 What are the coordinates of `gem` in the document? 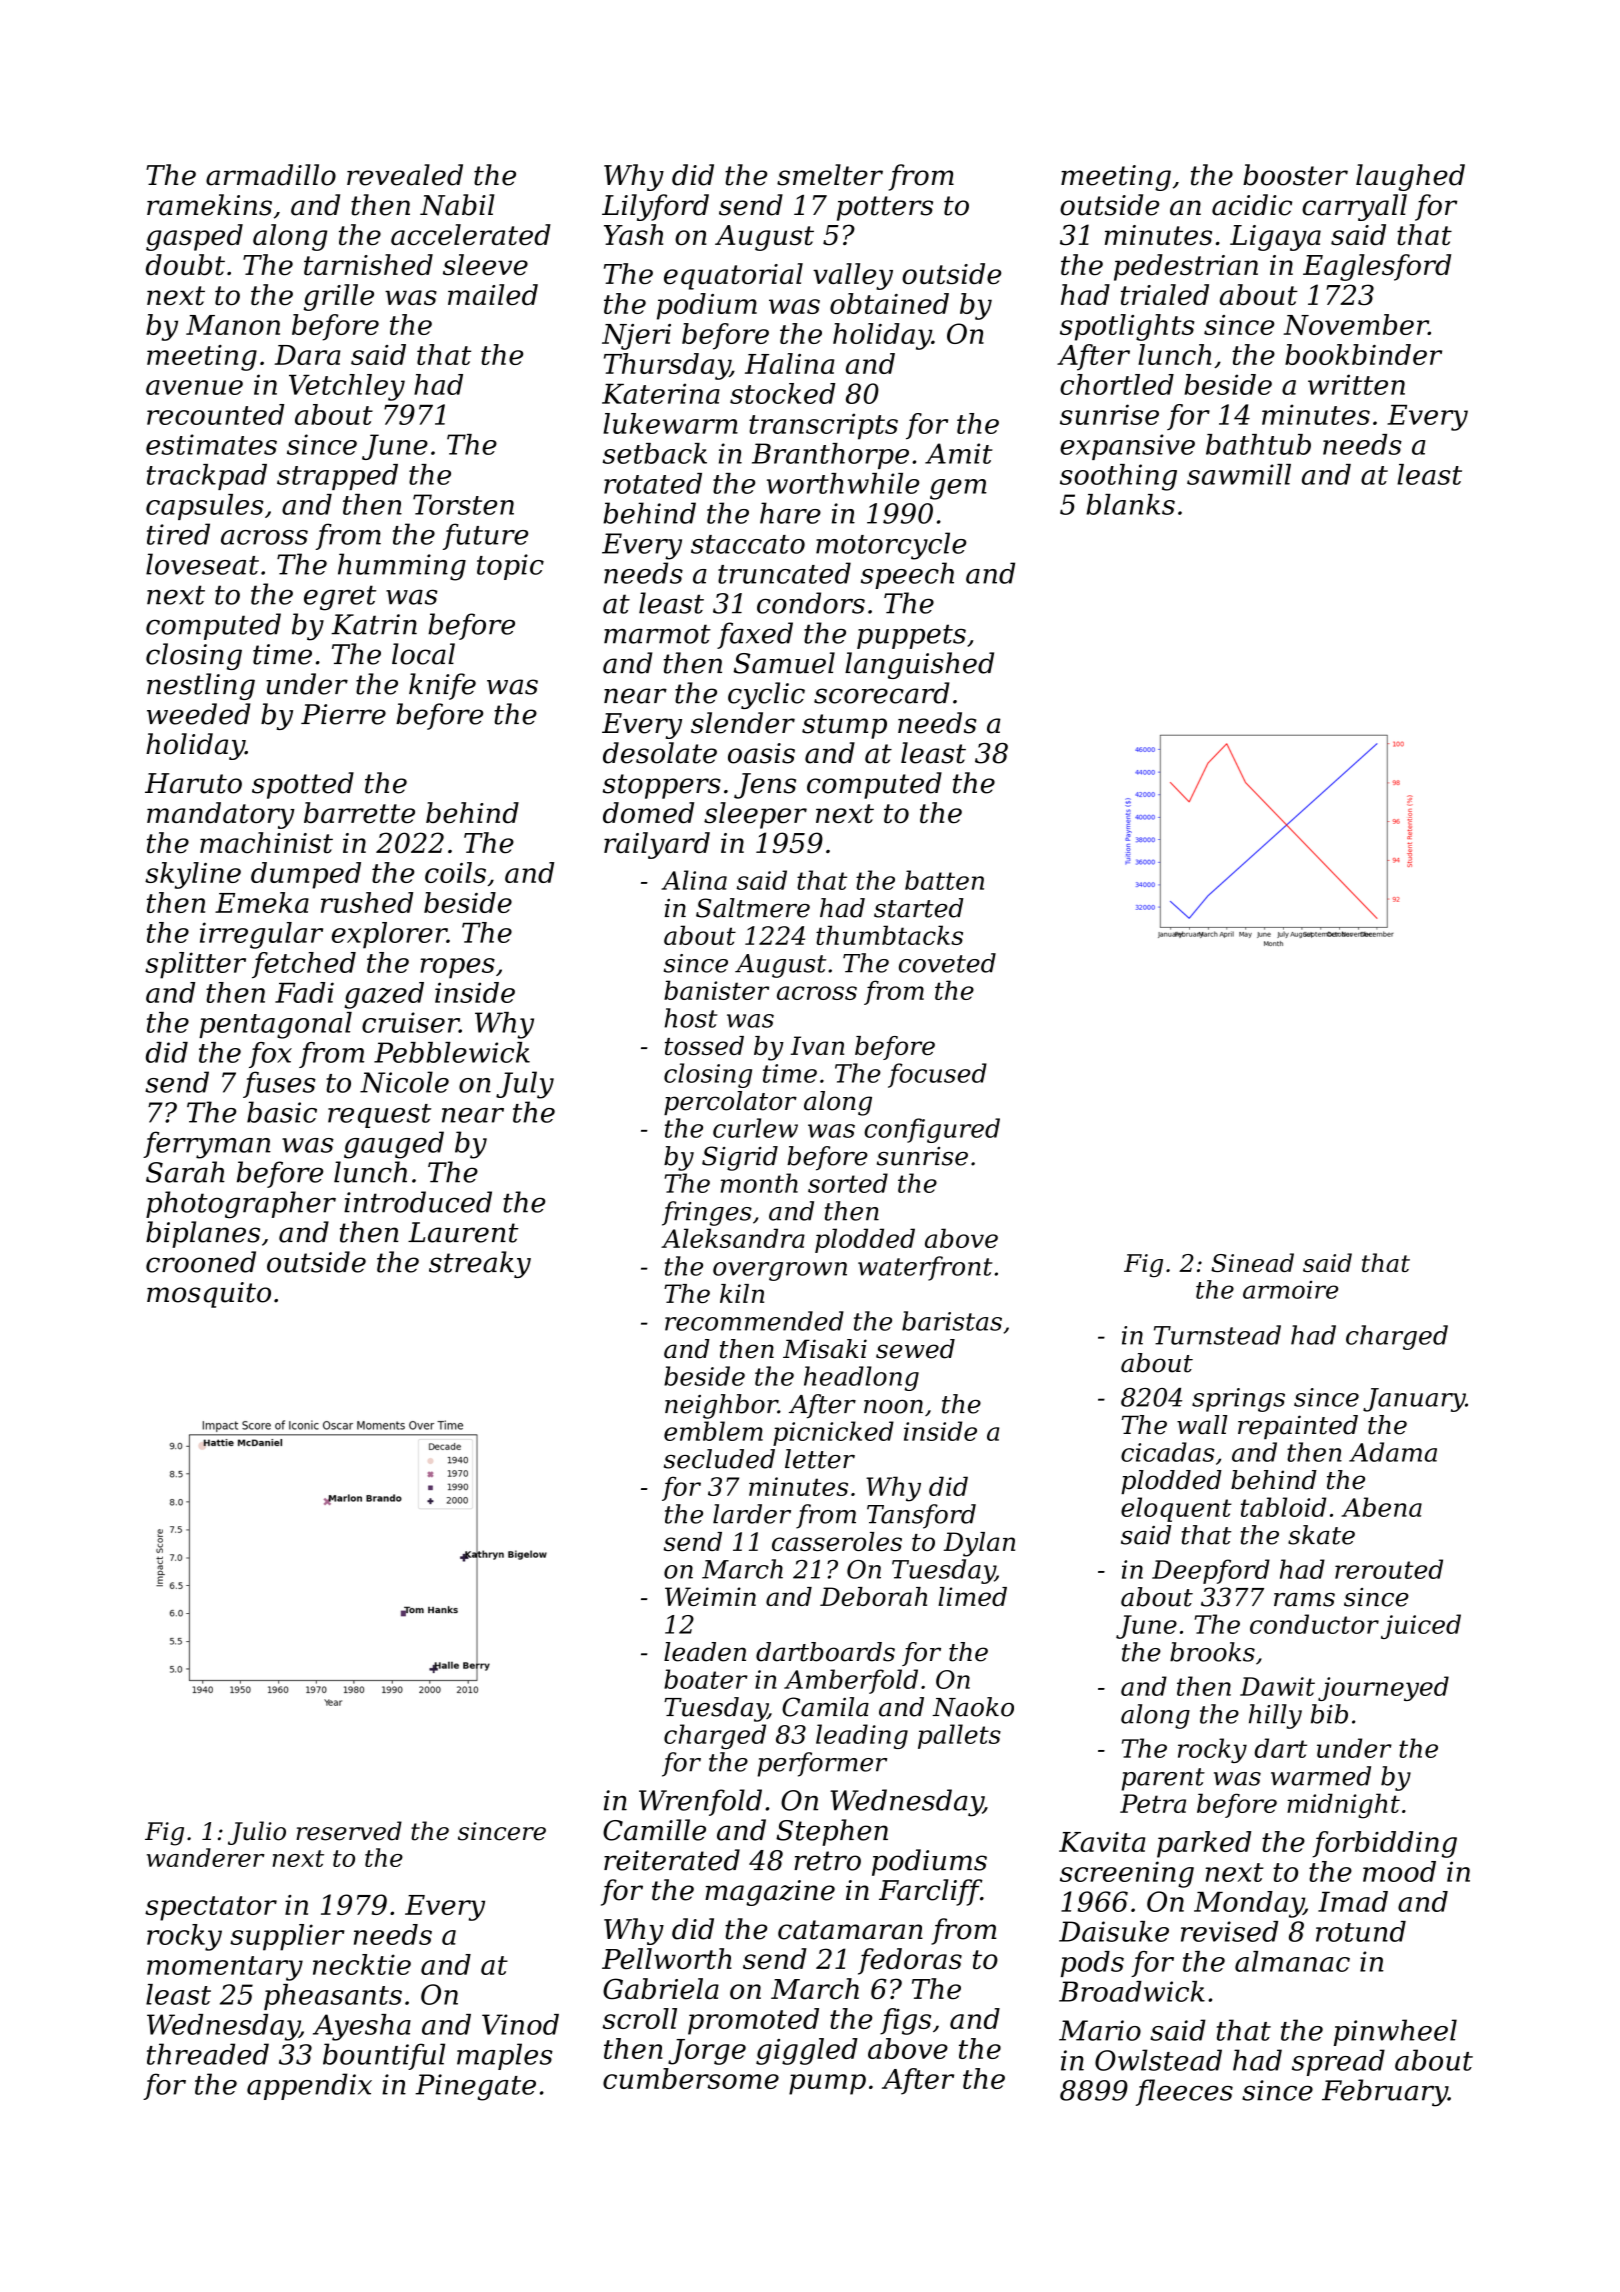 It's located at (958, 489).
